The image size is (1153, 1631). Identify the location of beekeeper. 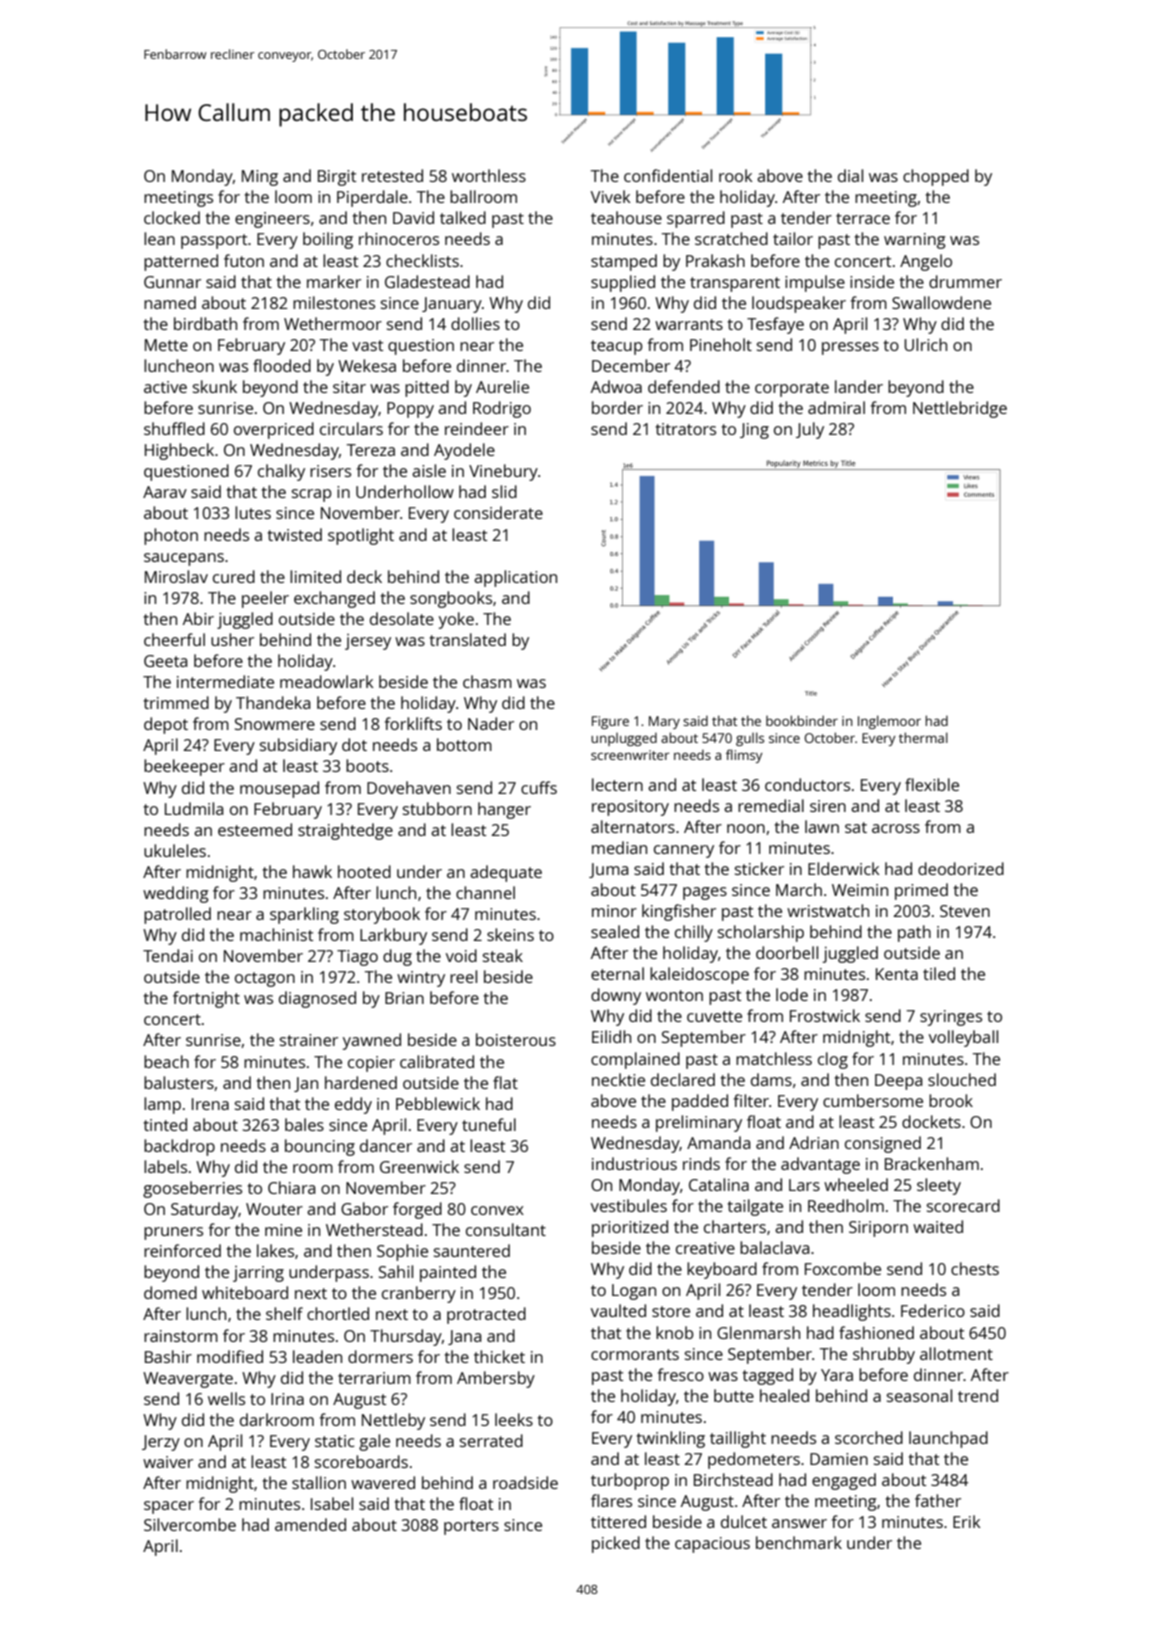
(184, 767).
